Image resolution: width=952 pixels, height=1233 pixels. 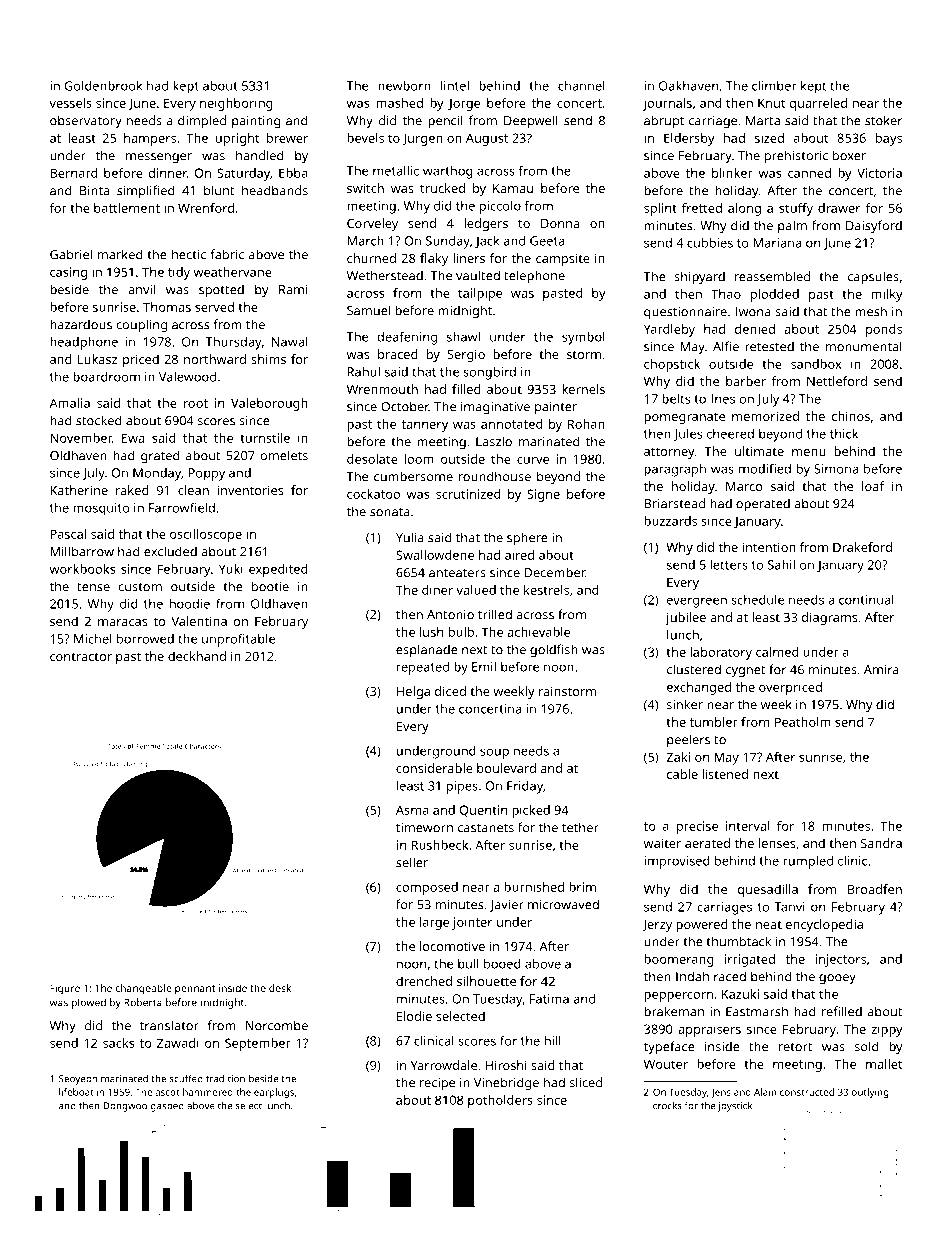 I want to click on lush, so click(x=431, y=632).
